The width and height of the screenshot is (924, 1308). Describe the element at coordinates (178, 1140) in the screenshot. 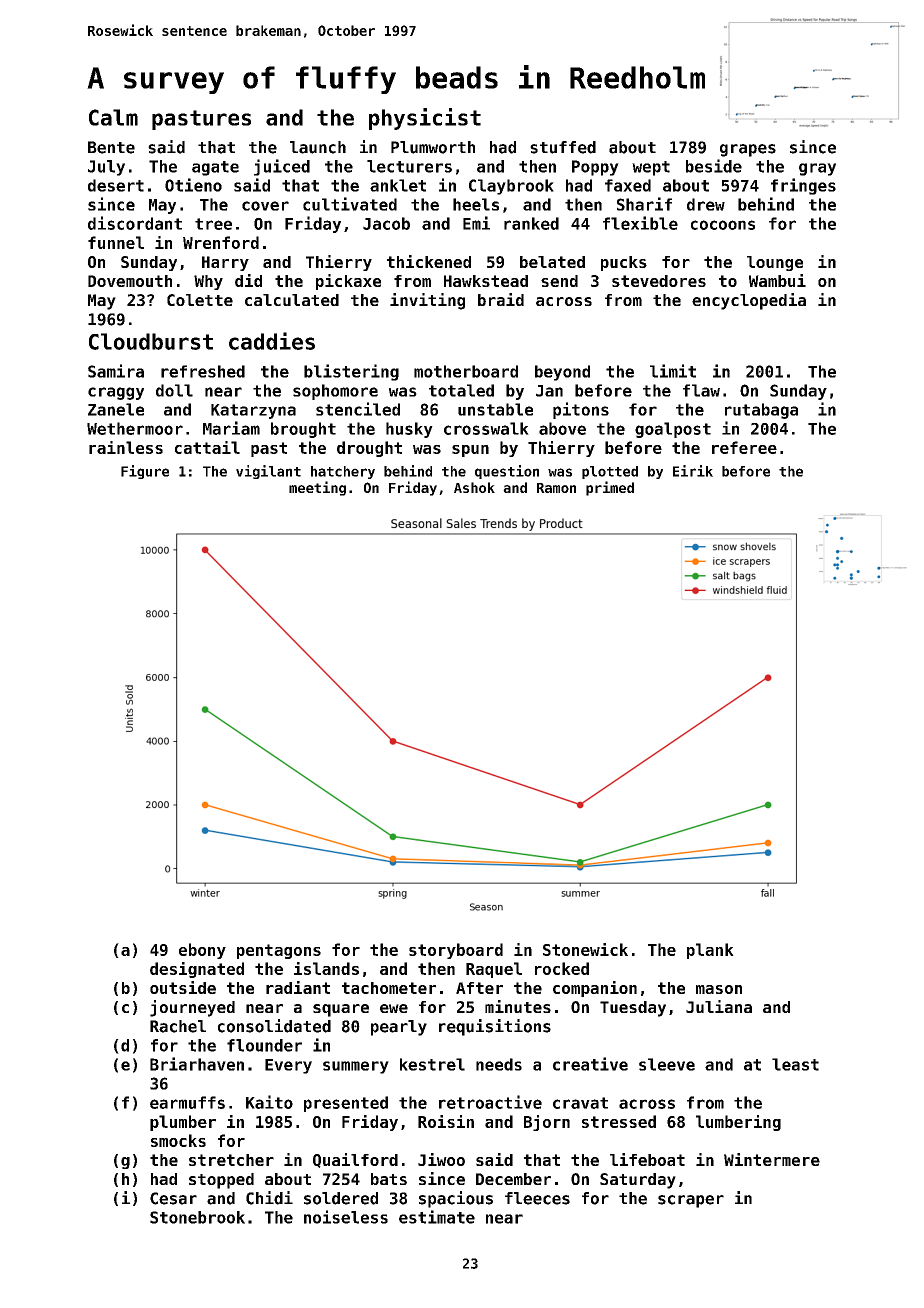

I see `smocks` at that location.
